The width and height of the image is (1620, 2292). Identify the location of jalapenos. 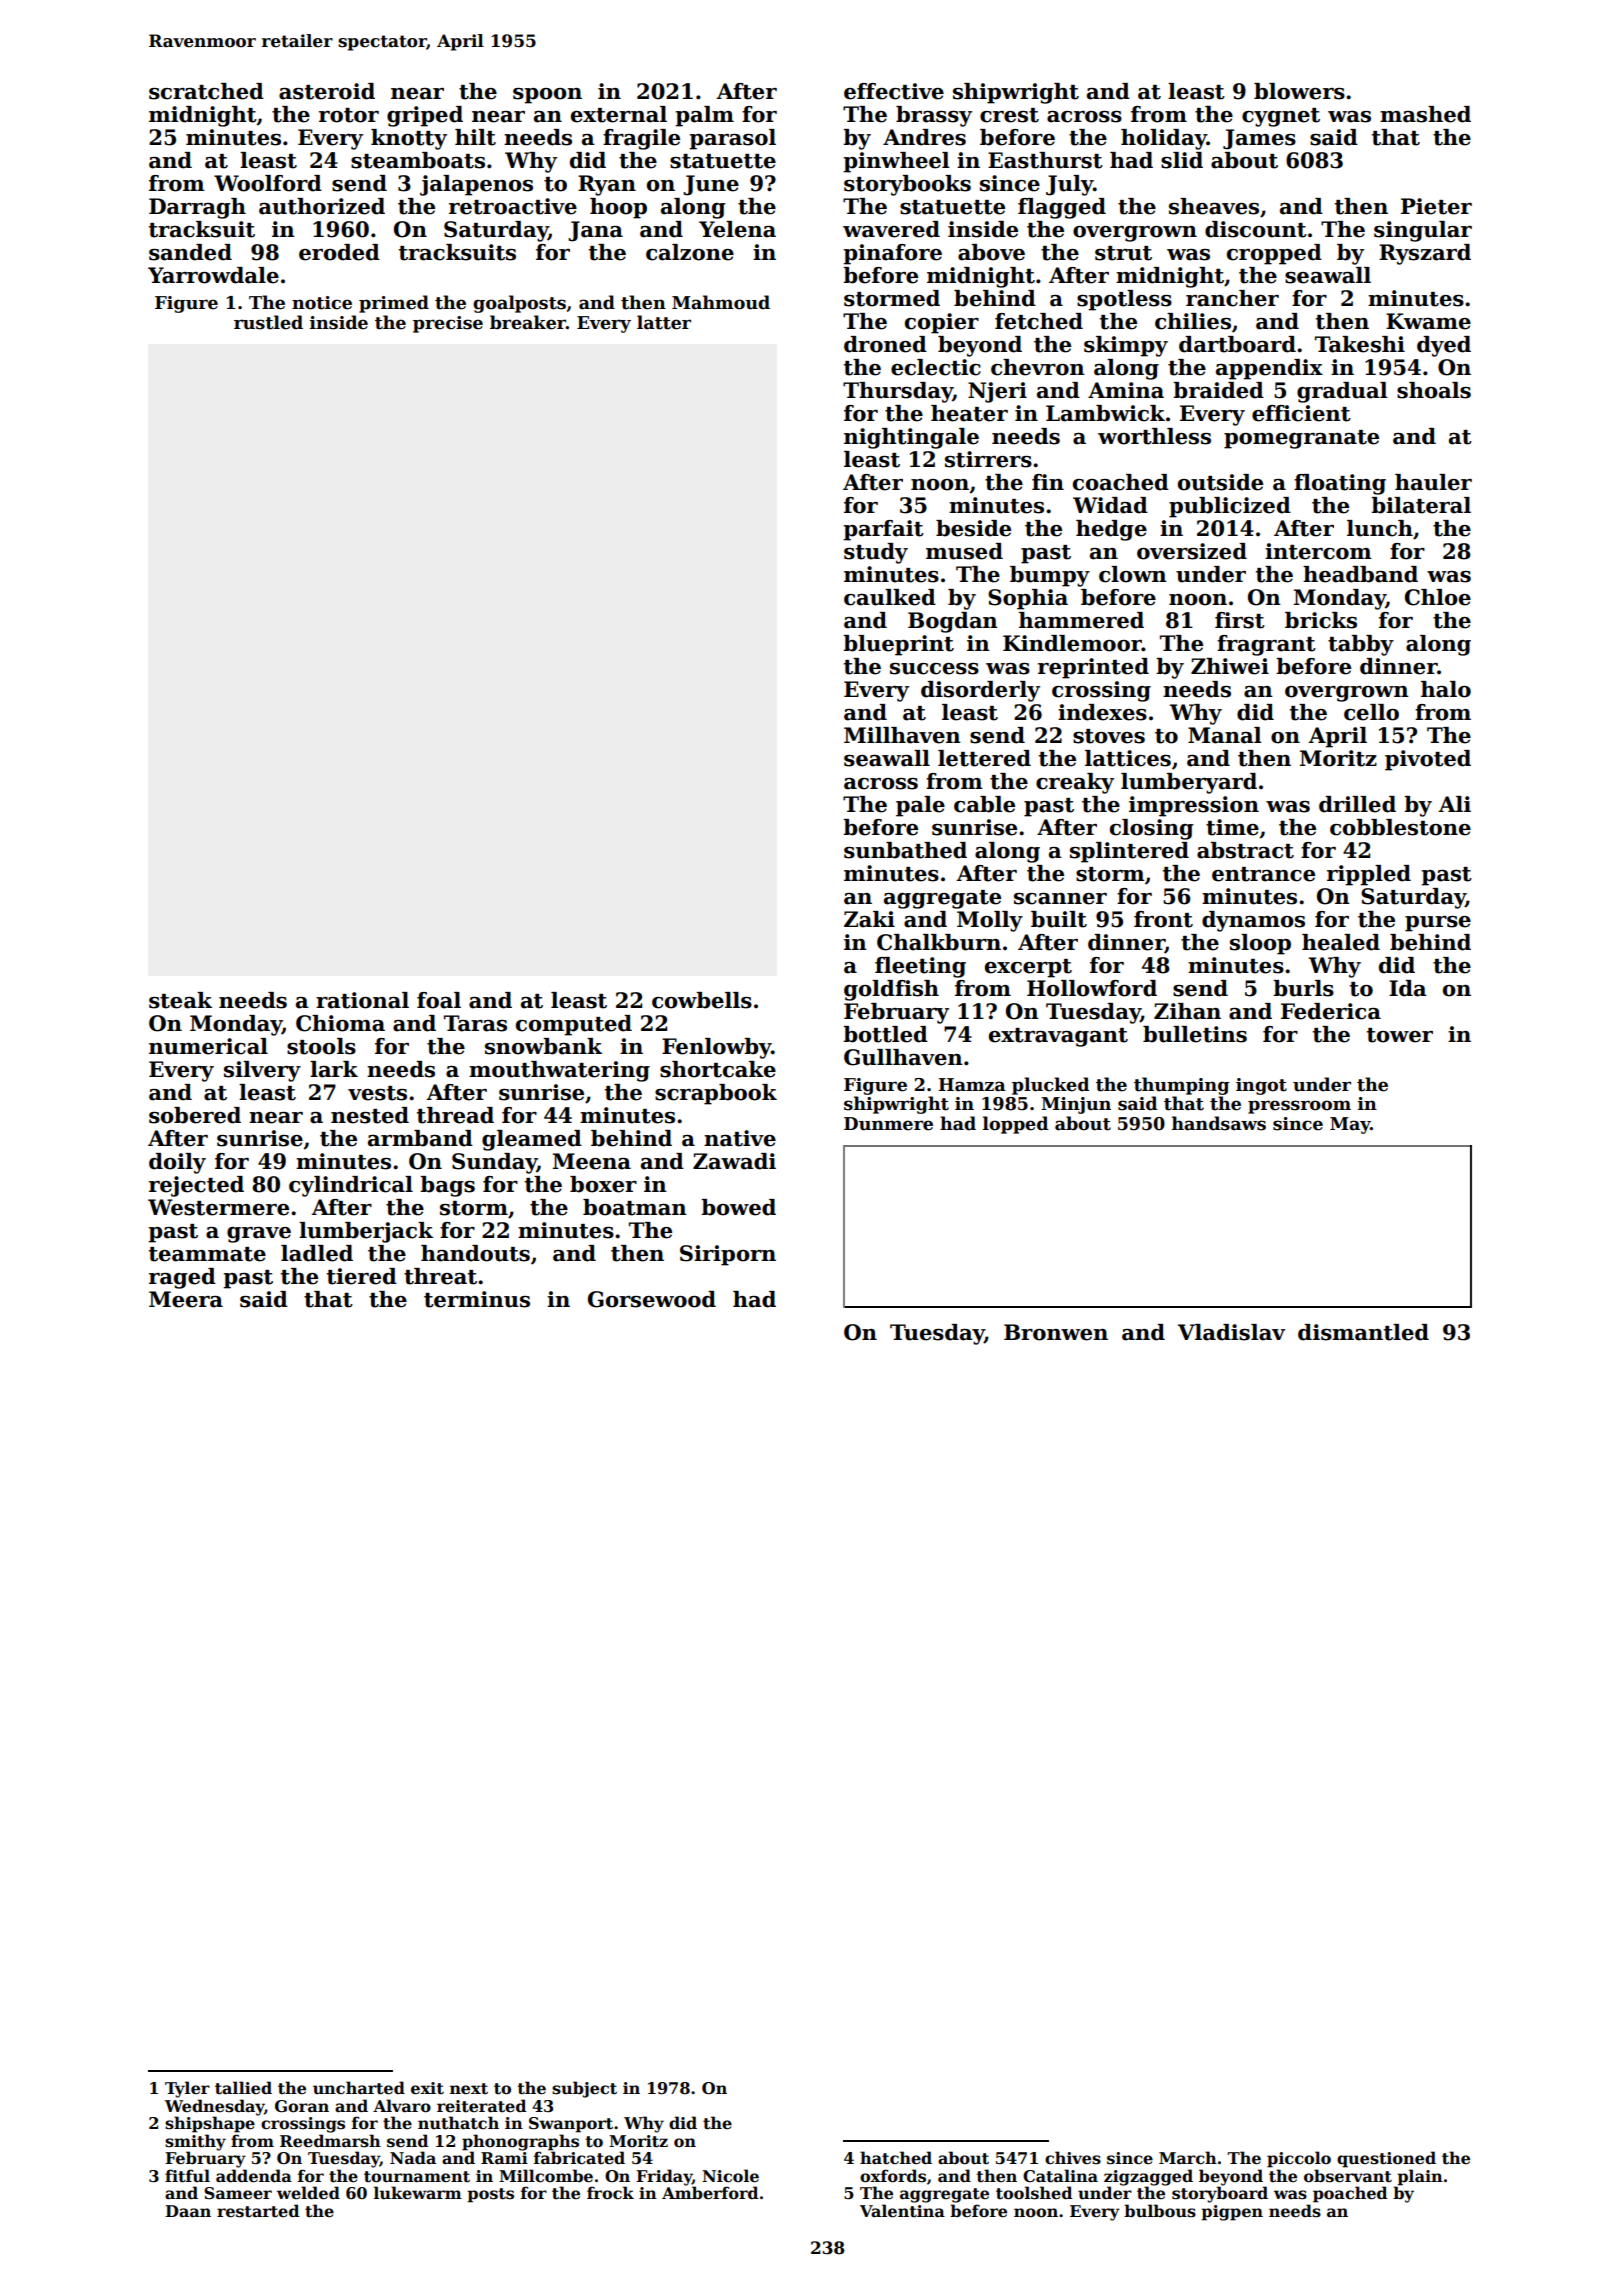
(476, 185).
